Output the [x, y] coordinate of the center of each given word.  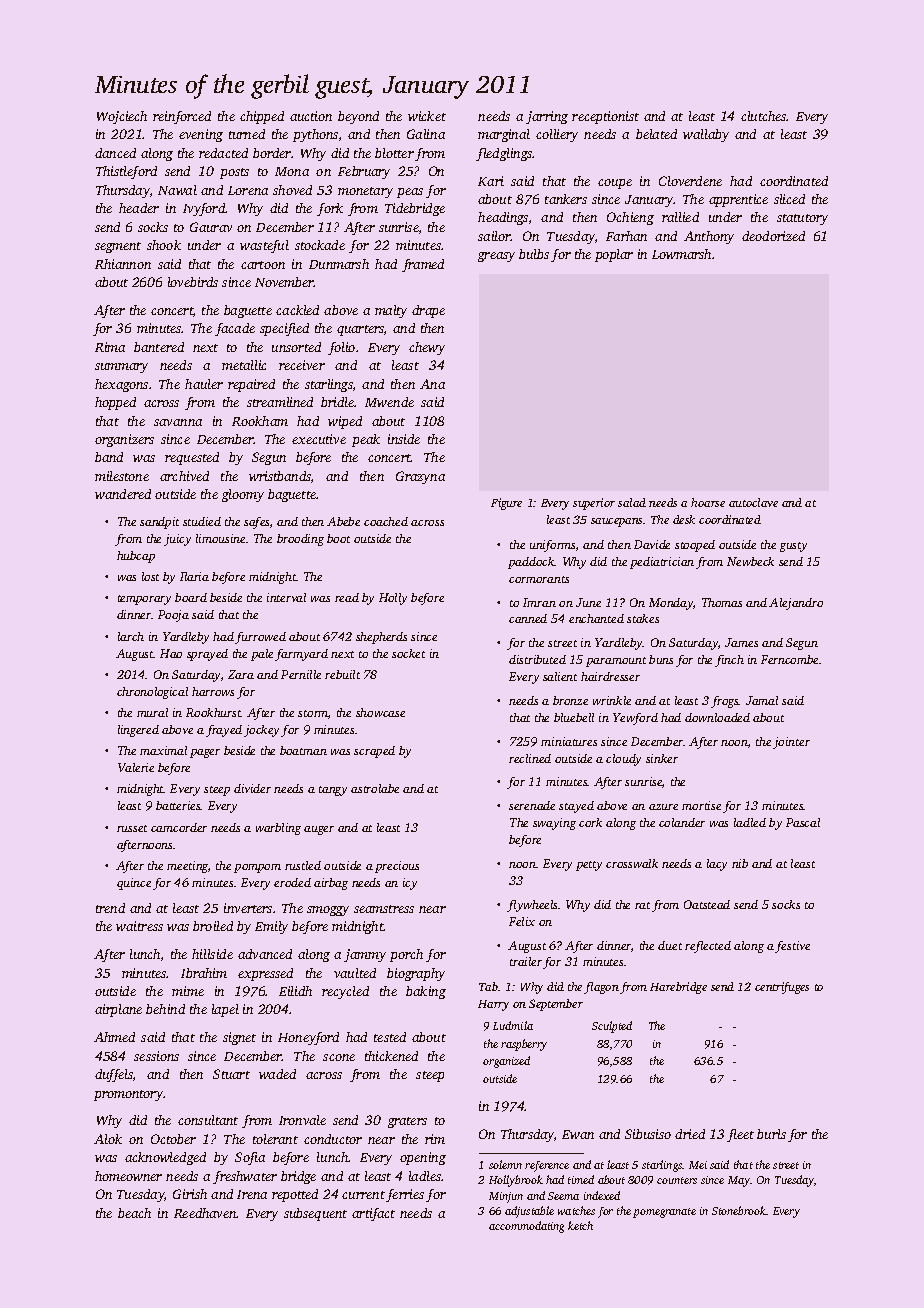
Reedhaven [205, 1213]
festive [792, 947]
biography [416, 974]
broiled [213, 926]
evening [201, 135]
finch [729, 661]
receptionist [605, 117]
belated [656, 134]
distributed [537, 659]
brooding [300, 540]
